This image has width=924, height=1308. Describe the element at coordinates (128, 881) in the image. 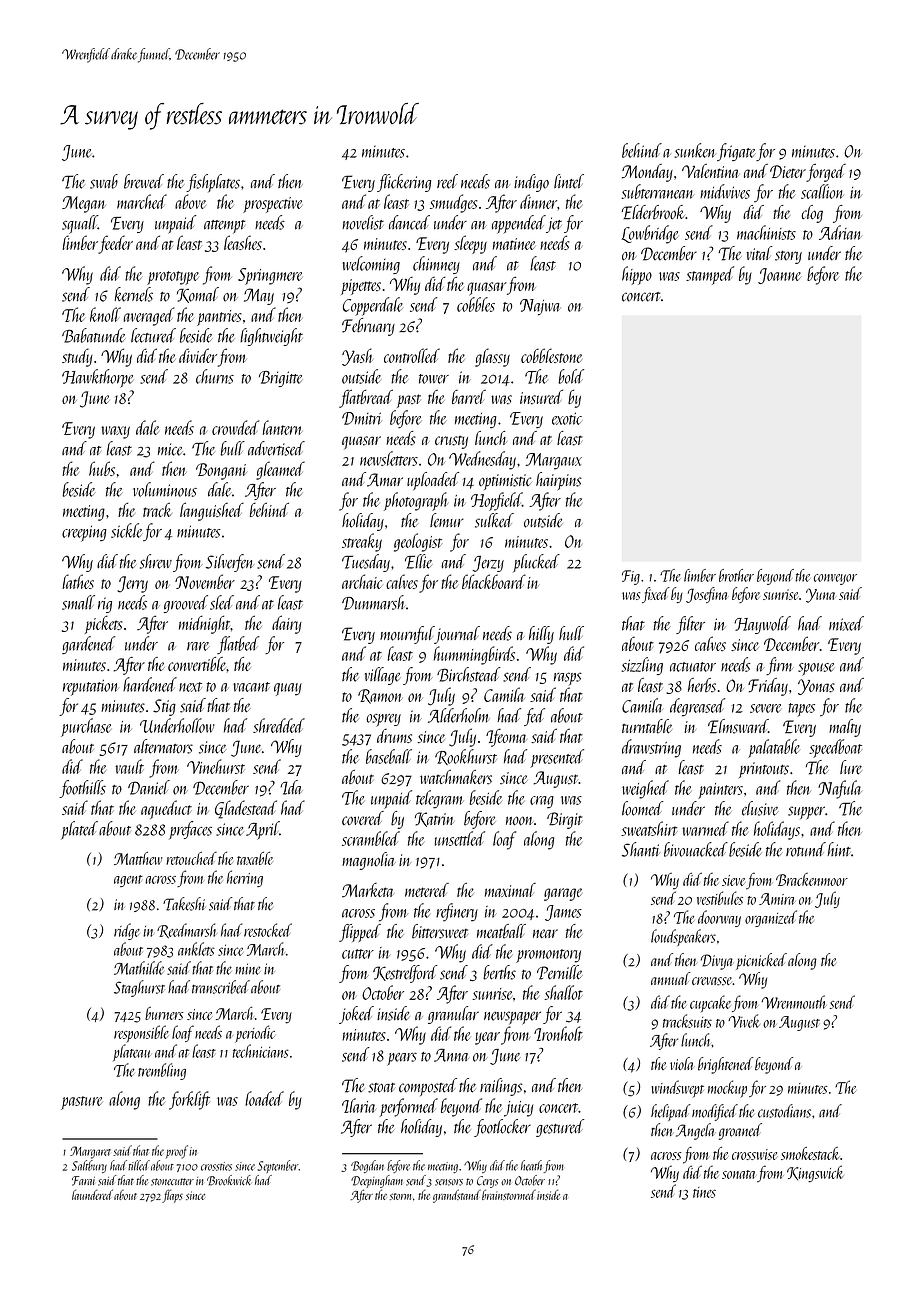

I see `agent` at that location.
